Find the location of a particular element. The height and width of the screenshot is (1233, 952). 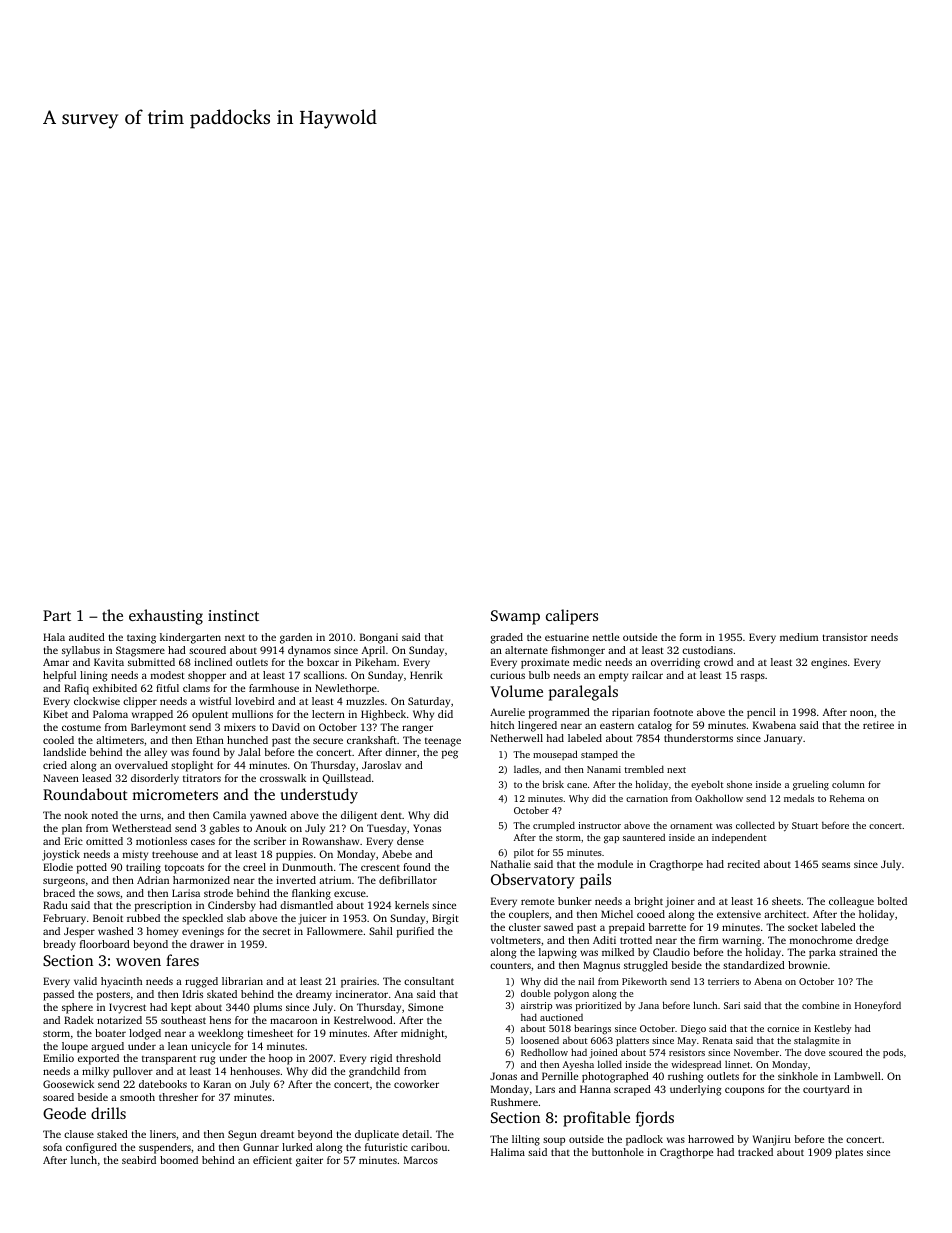

sofa is located at coordinates (52, 1147).
